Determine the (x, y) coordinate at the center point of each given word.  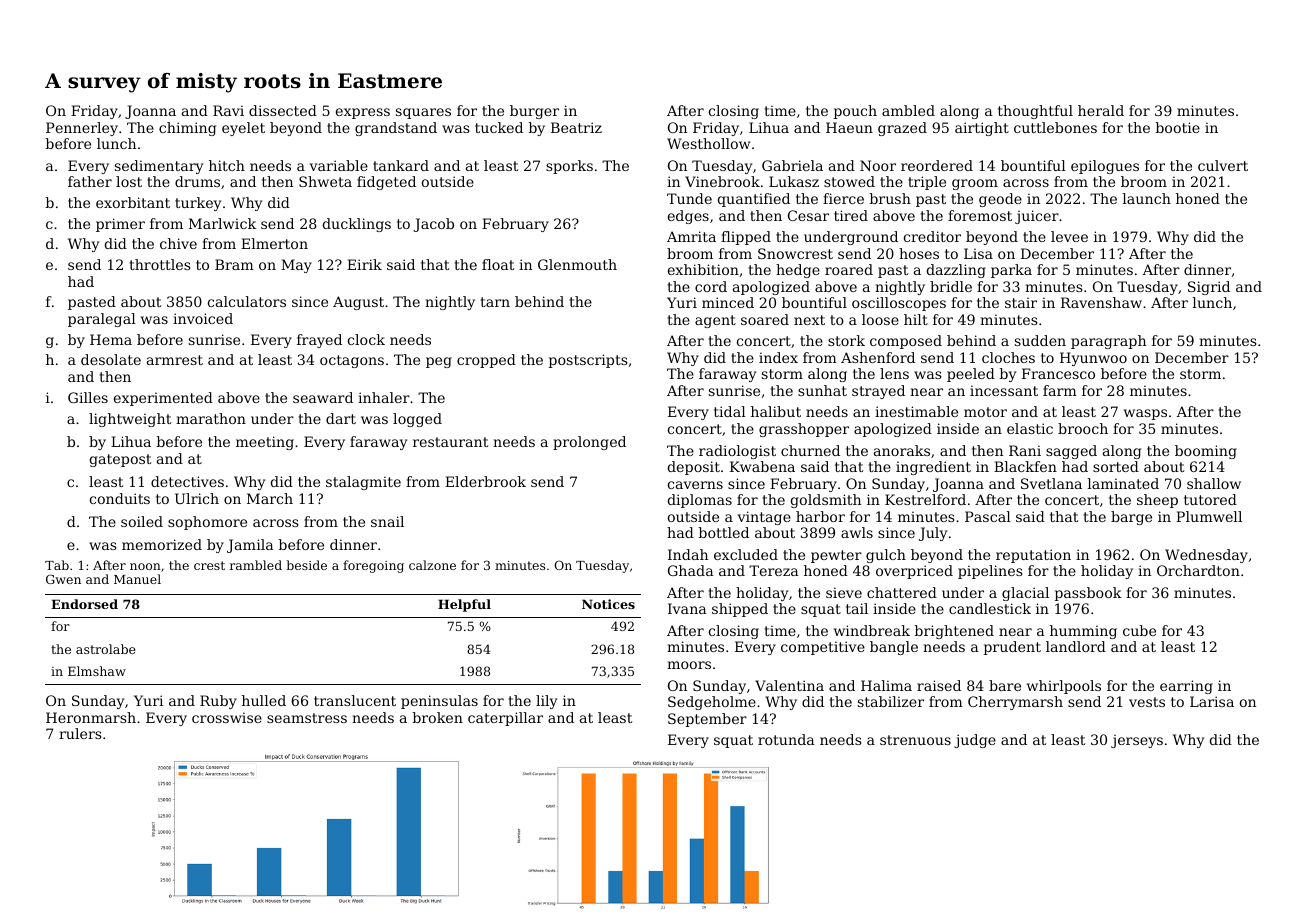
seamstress (307, 718)
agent (715, 321)
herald (1101, 110)
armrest (175, 360)
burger (534, 112)
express (363, 113)
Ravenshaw (1101, 302)
